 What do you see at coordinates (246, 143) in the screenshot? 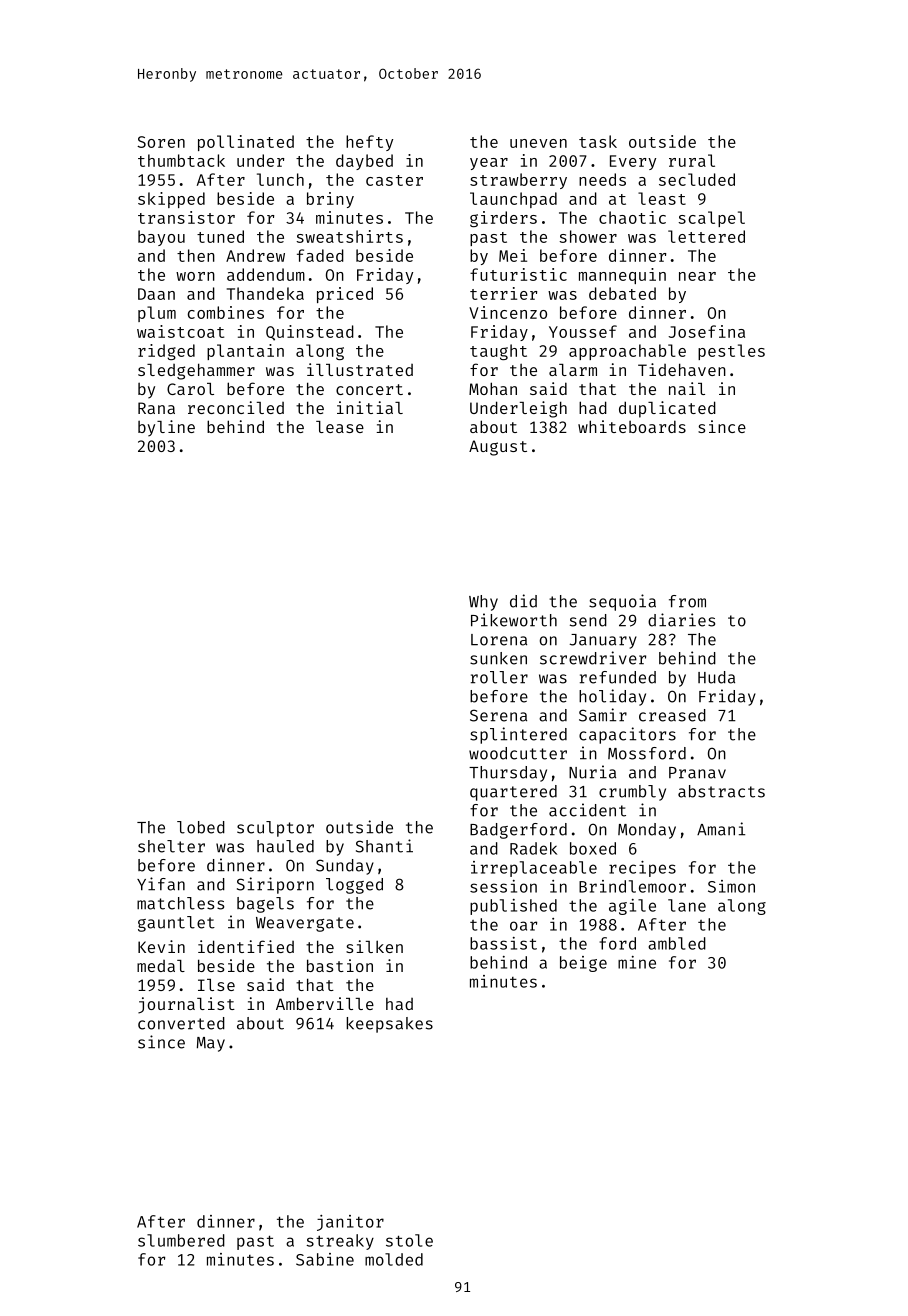
I see `pollinated` at bounding box center [246, 143].
